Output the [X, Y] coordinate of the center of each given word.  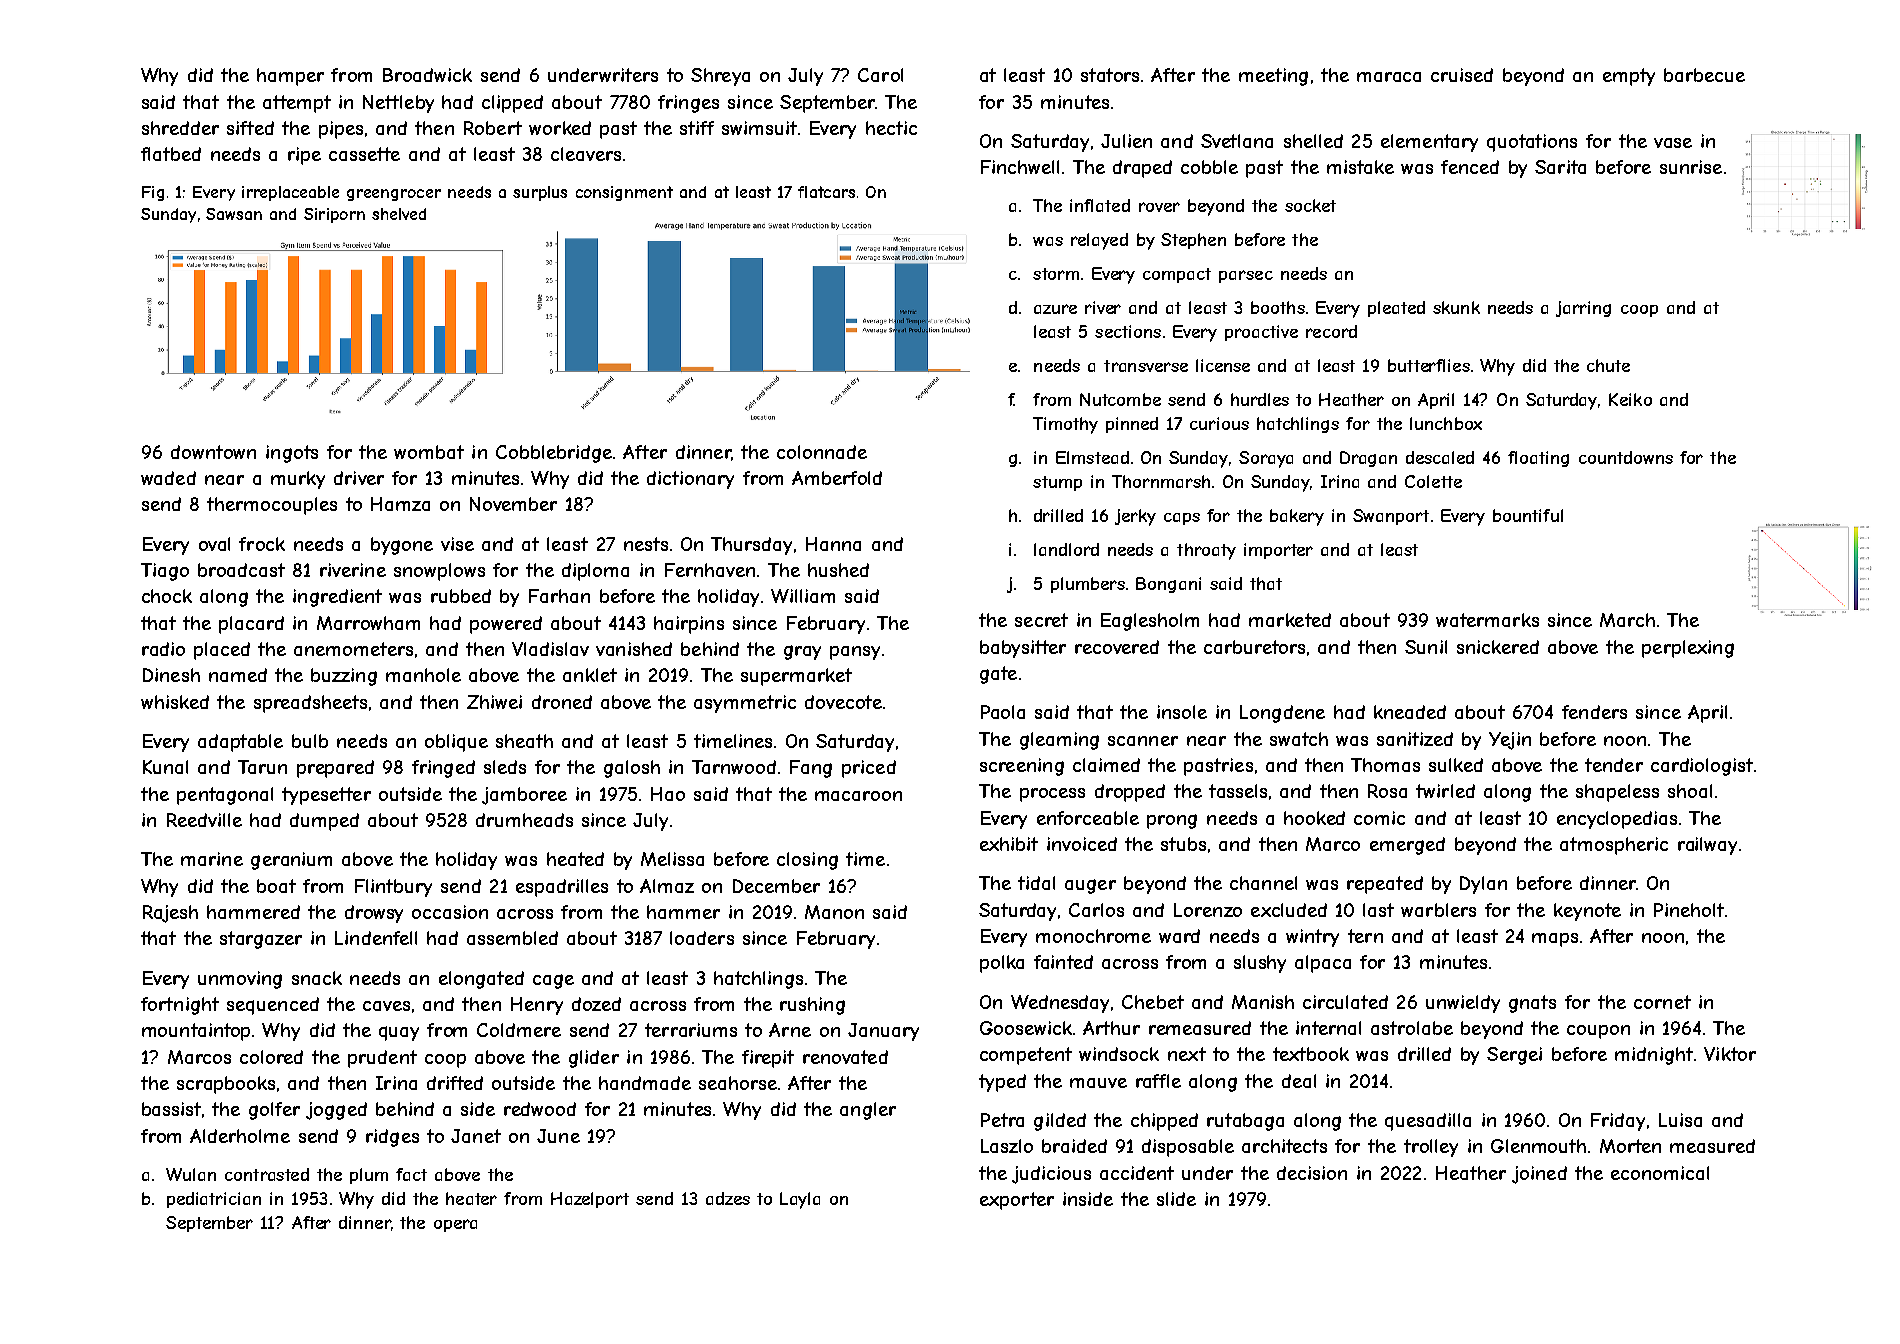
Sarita [1560, 167]
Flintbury [393, 888]
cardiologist [1702, 767]
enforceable [1088, 818]
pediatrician [214, 1200]
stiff [697, 128]
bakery [1297, 517]
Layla [800, 1200]
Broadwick [427, 75]
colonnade [822, 452]
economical [1660, 1173]
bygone [402, 546]
